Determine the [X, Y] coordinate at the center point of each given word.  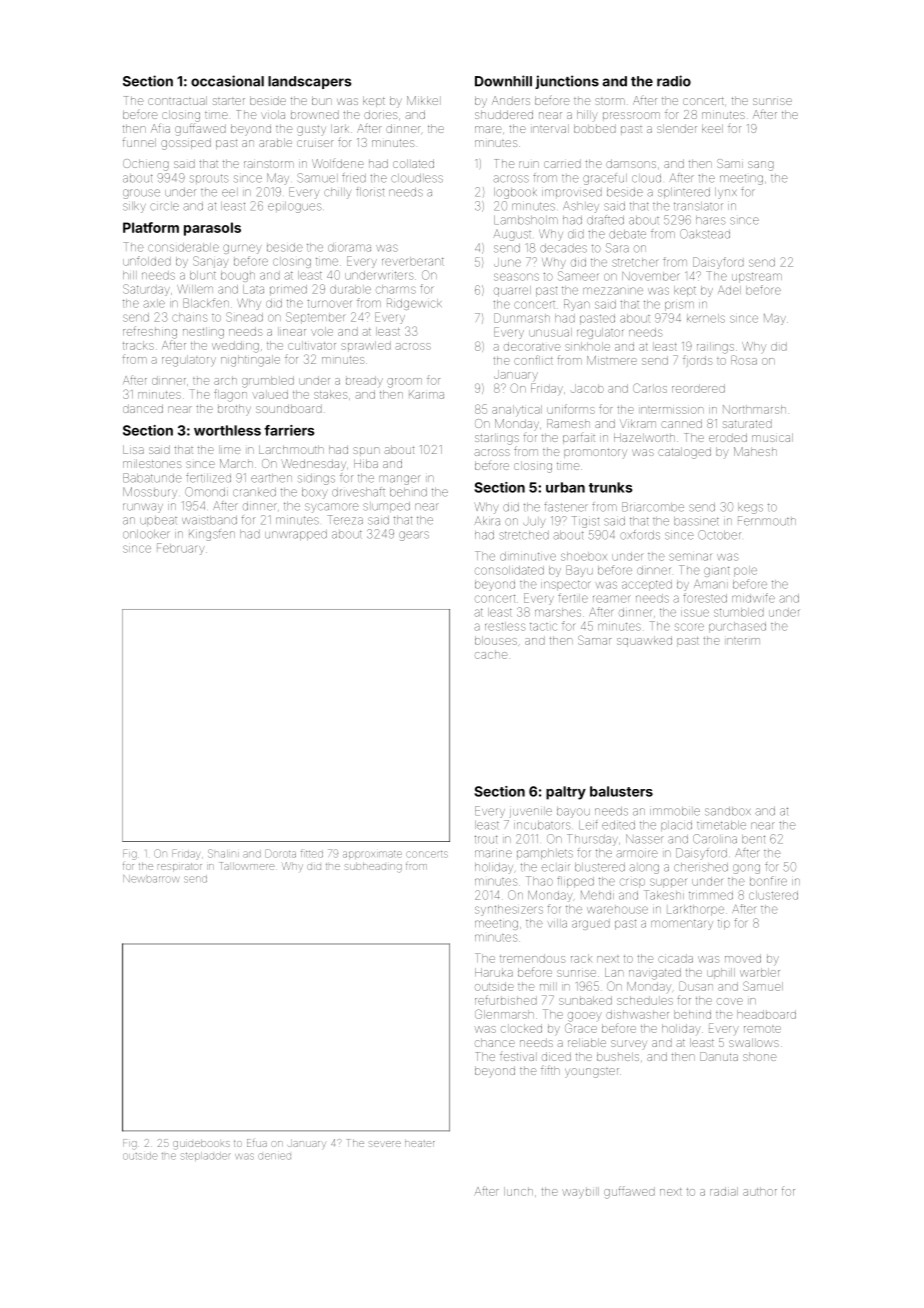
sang [761, 166]
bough [238, 276]
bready [364, 382]
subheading [373, 867]
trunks [610, 487]
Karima [426, 394]
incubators [542, 825]
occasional [227, 81]
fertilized [208, 478]
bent [753, 839]
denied [274, 1156]
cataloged [684, 453]
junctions [567, 82]
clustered [773, 895]
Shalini [223, 853]
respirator [180, 867]
